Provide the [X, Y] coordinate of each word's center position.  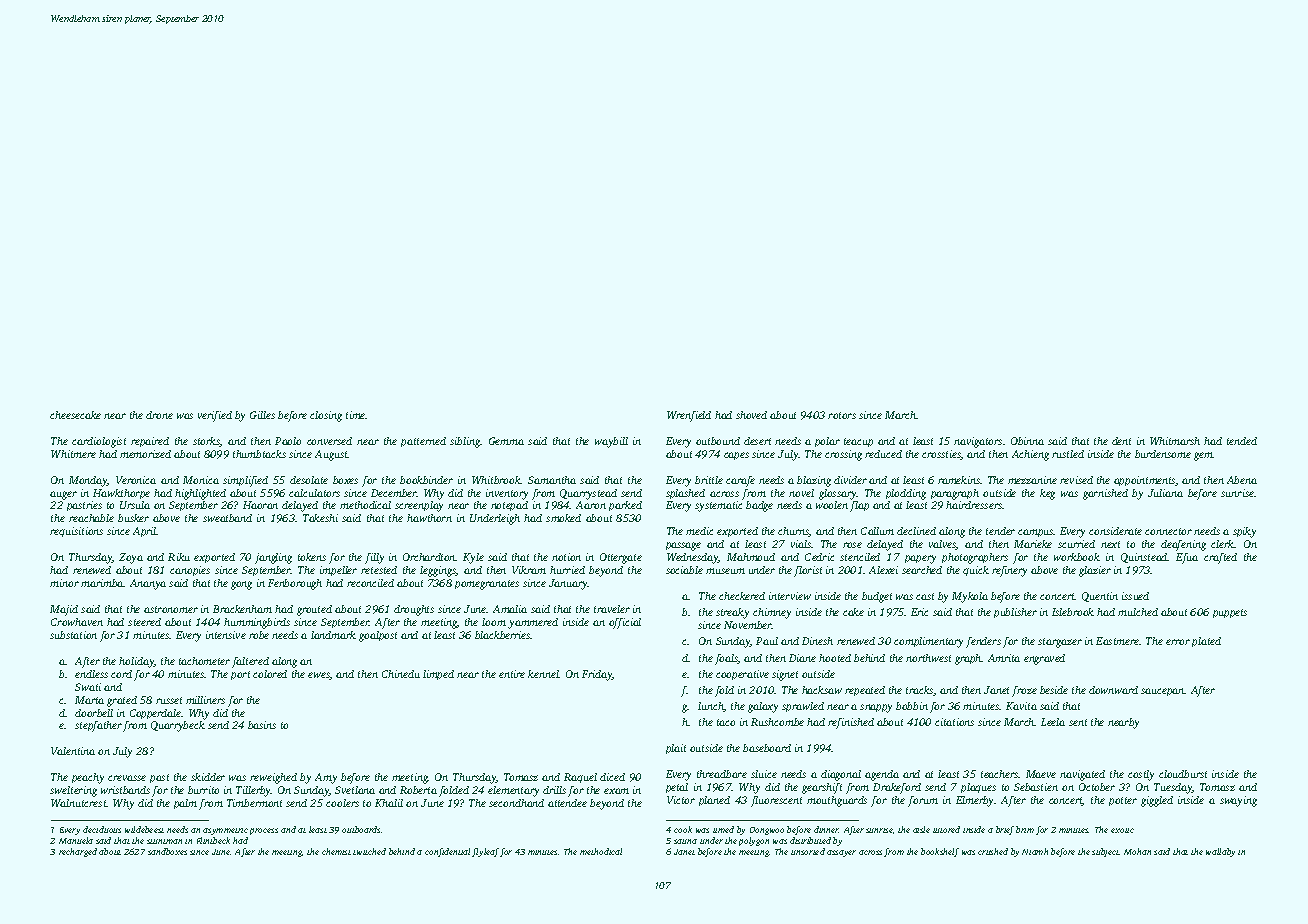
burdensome [1163, 454]
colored [270, 674]
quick [976, 571]
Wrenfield [689, 416]
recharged [78, 852]
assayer [841, 853]
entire [512, 674]
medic [699, 531]
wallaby [1220, 852]
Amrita [1004, 658]
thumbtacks [259, 454]
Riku [179, 557]
